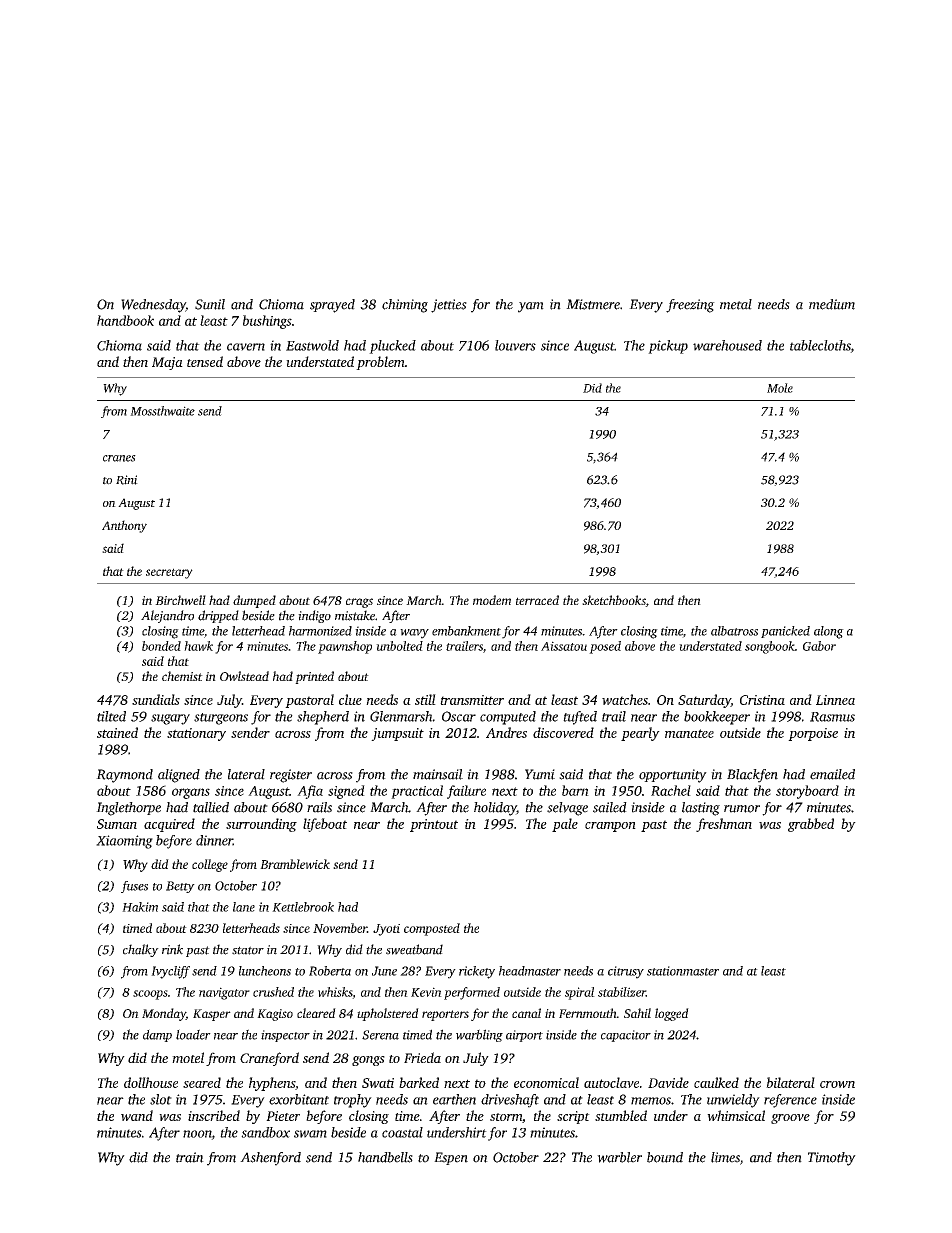 The image size is (952, 1233). I want to click on coastal, so click(402, 1132).
